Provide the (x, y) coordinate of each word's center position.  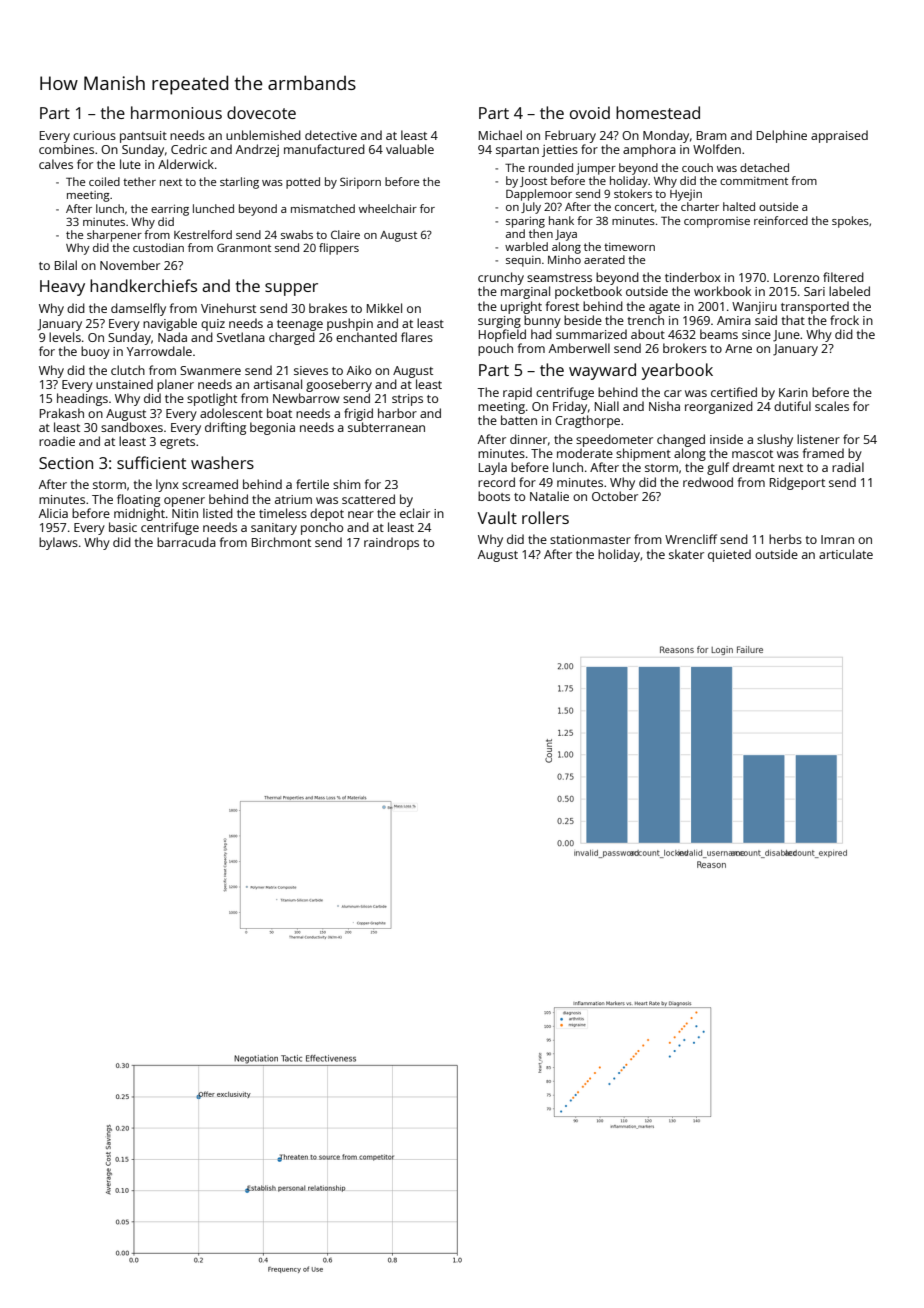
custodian (158, 247)
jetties (560, 151)
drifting (225, 428)
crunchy (501, 278)
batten (519, 420)
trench (646, 320)
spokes (850, 222)
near (361, 514)
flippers (339, 249)
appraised (839, 136)
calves (56, 164)
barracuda (186, 542)
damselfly (138, 309)
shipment (643, 454)
